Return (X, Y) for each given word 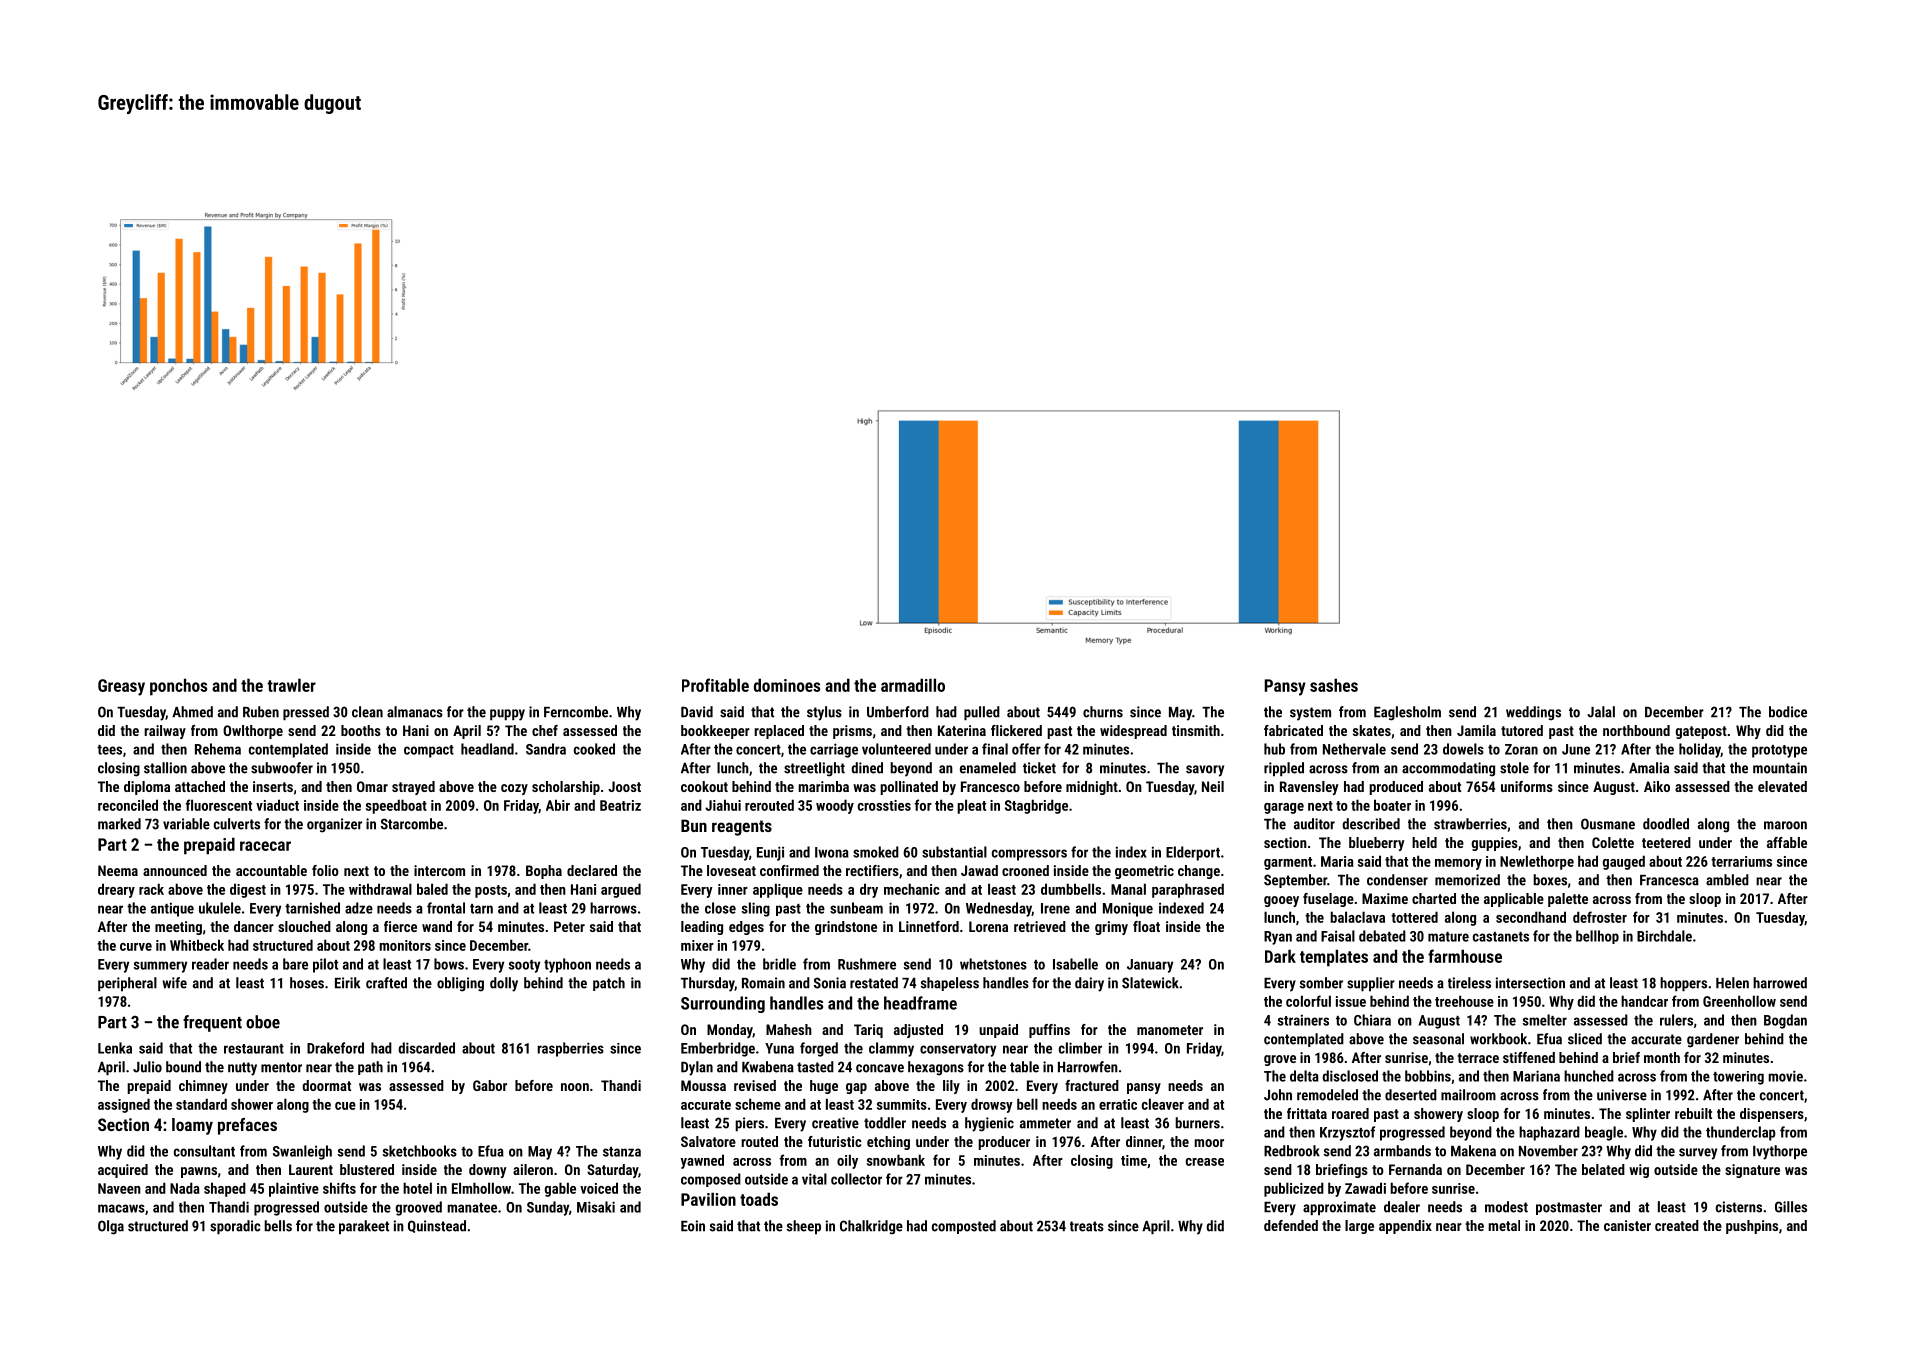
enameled (988, 768)
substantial (954, 852)
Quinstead (437, 1226)
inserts (273, 786)
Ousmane (1608, 824)
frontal (446, 908)
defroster (1600, 917)
